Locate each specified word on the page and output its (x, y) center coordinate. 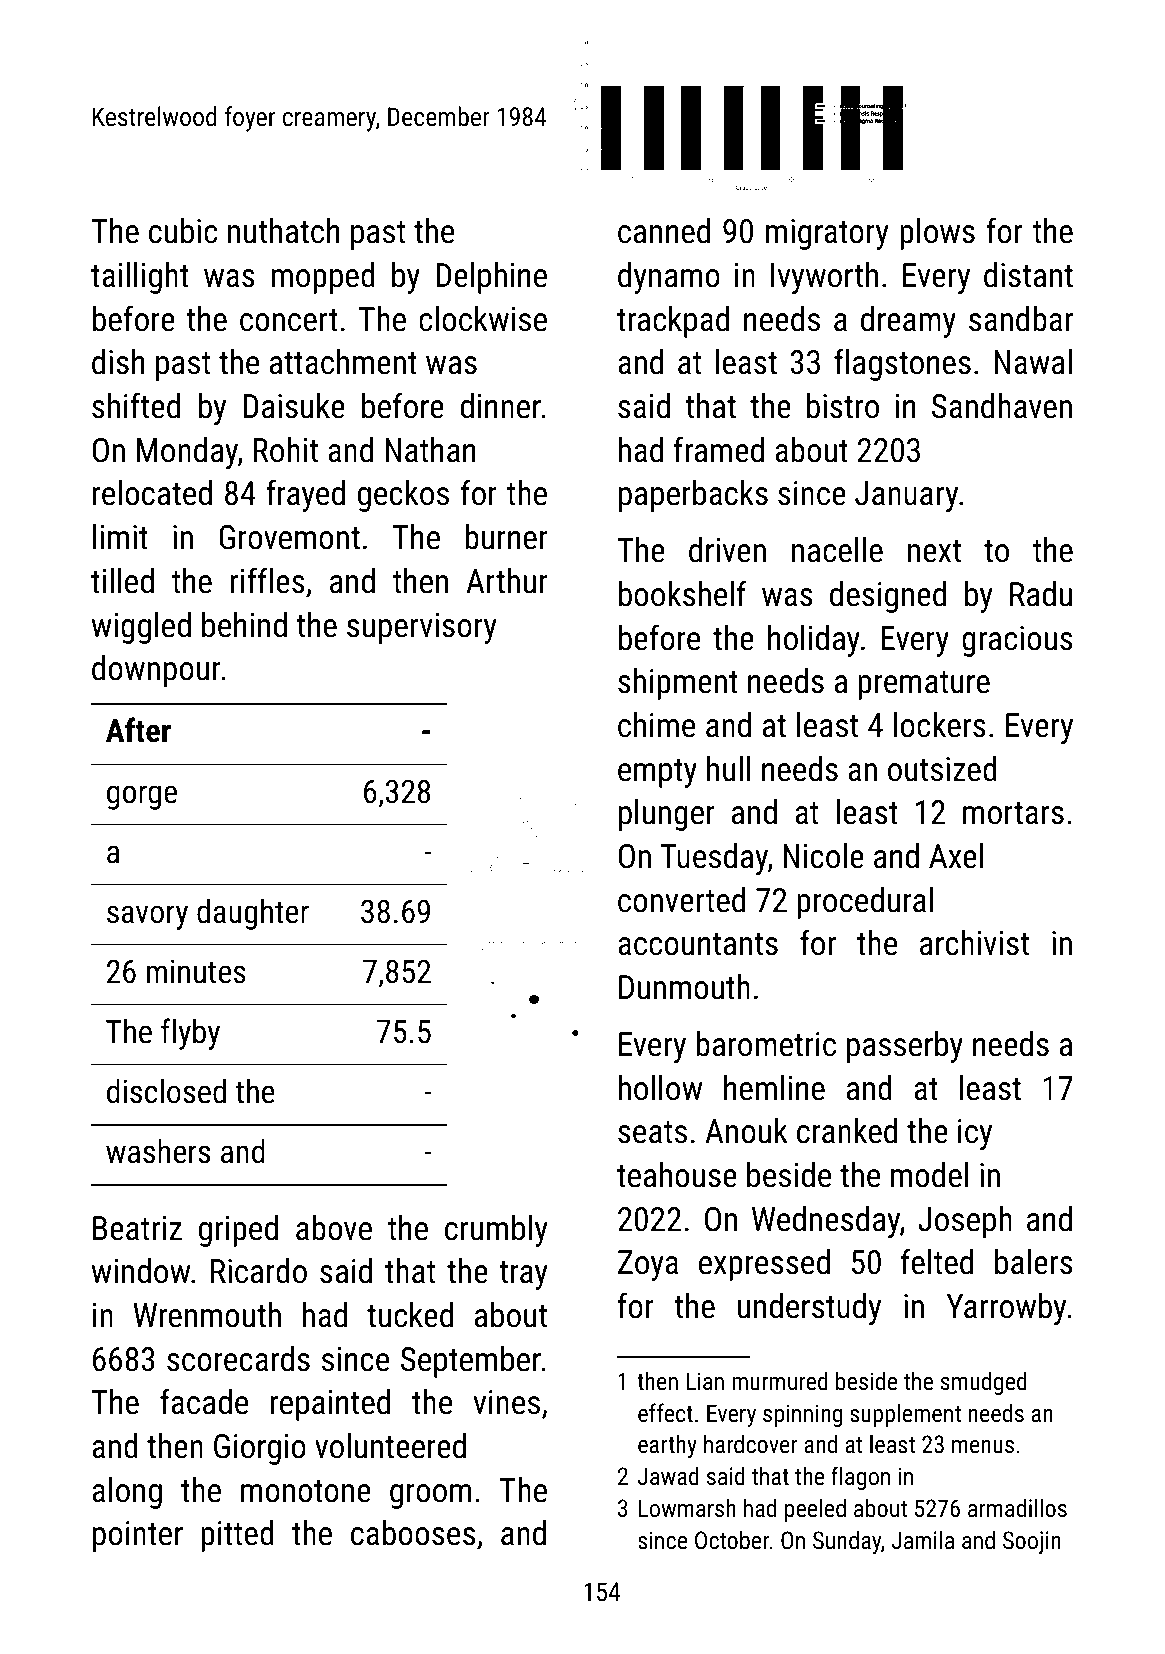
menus (983, 1446)
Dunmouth (684, 987)
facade (204, 1401)
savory (147, 917)
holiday (814, 641)
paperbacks (693, 496)
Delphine (491, 278)
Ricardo (259, 1271)
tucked (410, 1315)
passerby (905, 1047)
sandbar (1021, 319)
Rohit (286, 450)
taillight (140, 278)
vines (506, 1402)
